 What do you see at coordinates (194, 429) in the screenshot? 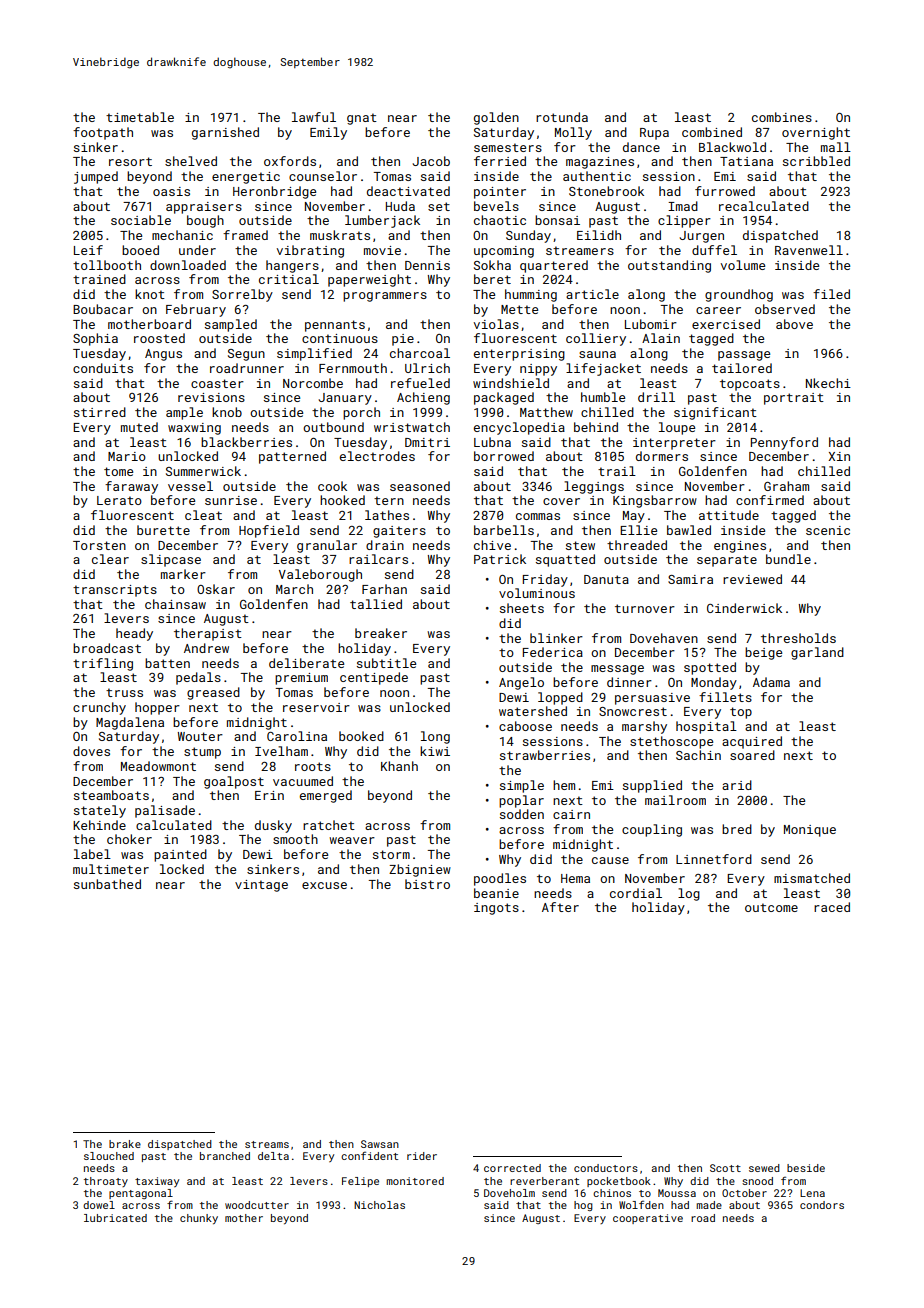
I see `waxwing` at bounding box center [194, 429].
